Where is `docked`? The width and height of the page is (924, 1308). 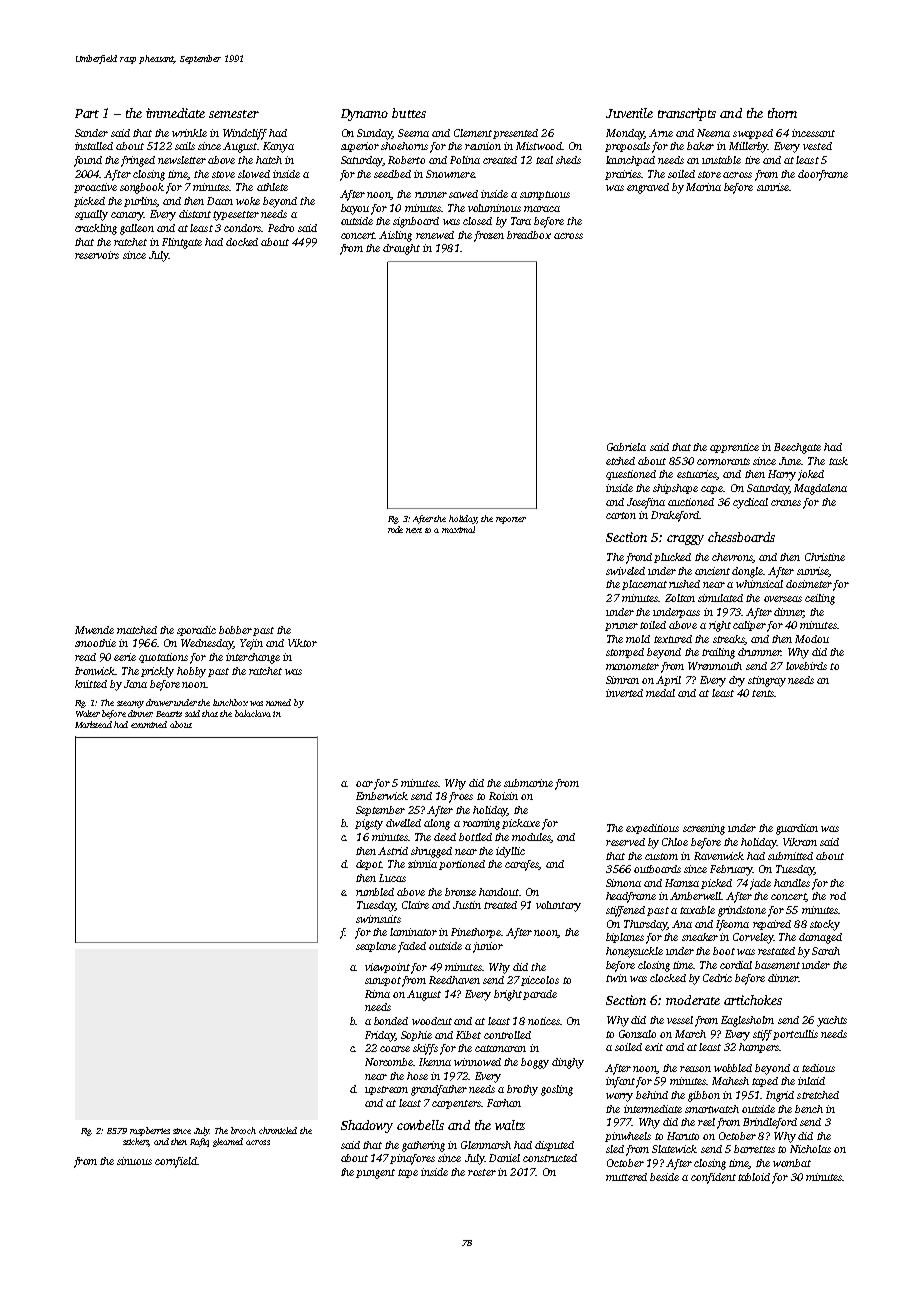
docked is located at coordinates (242, 242).
